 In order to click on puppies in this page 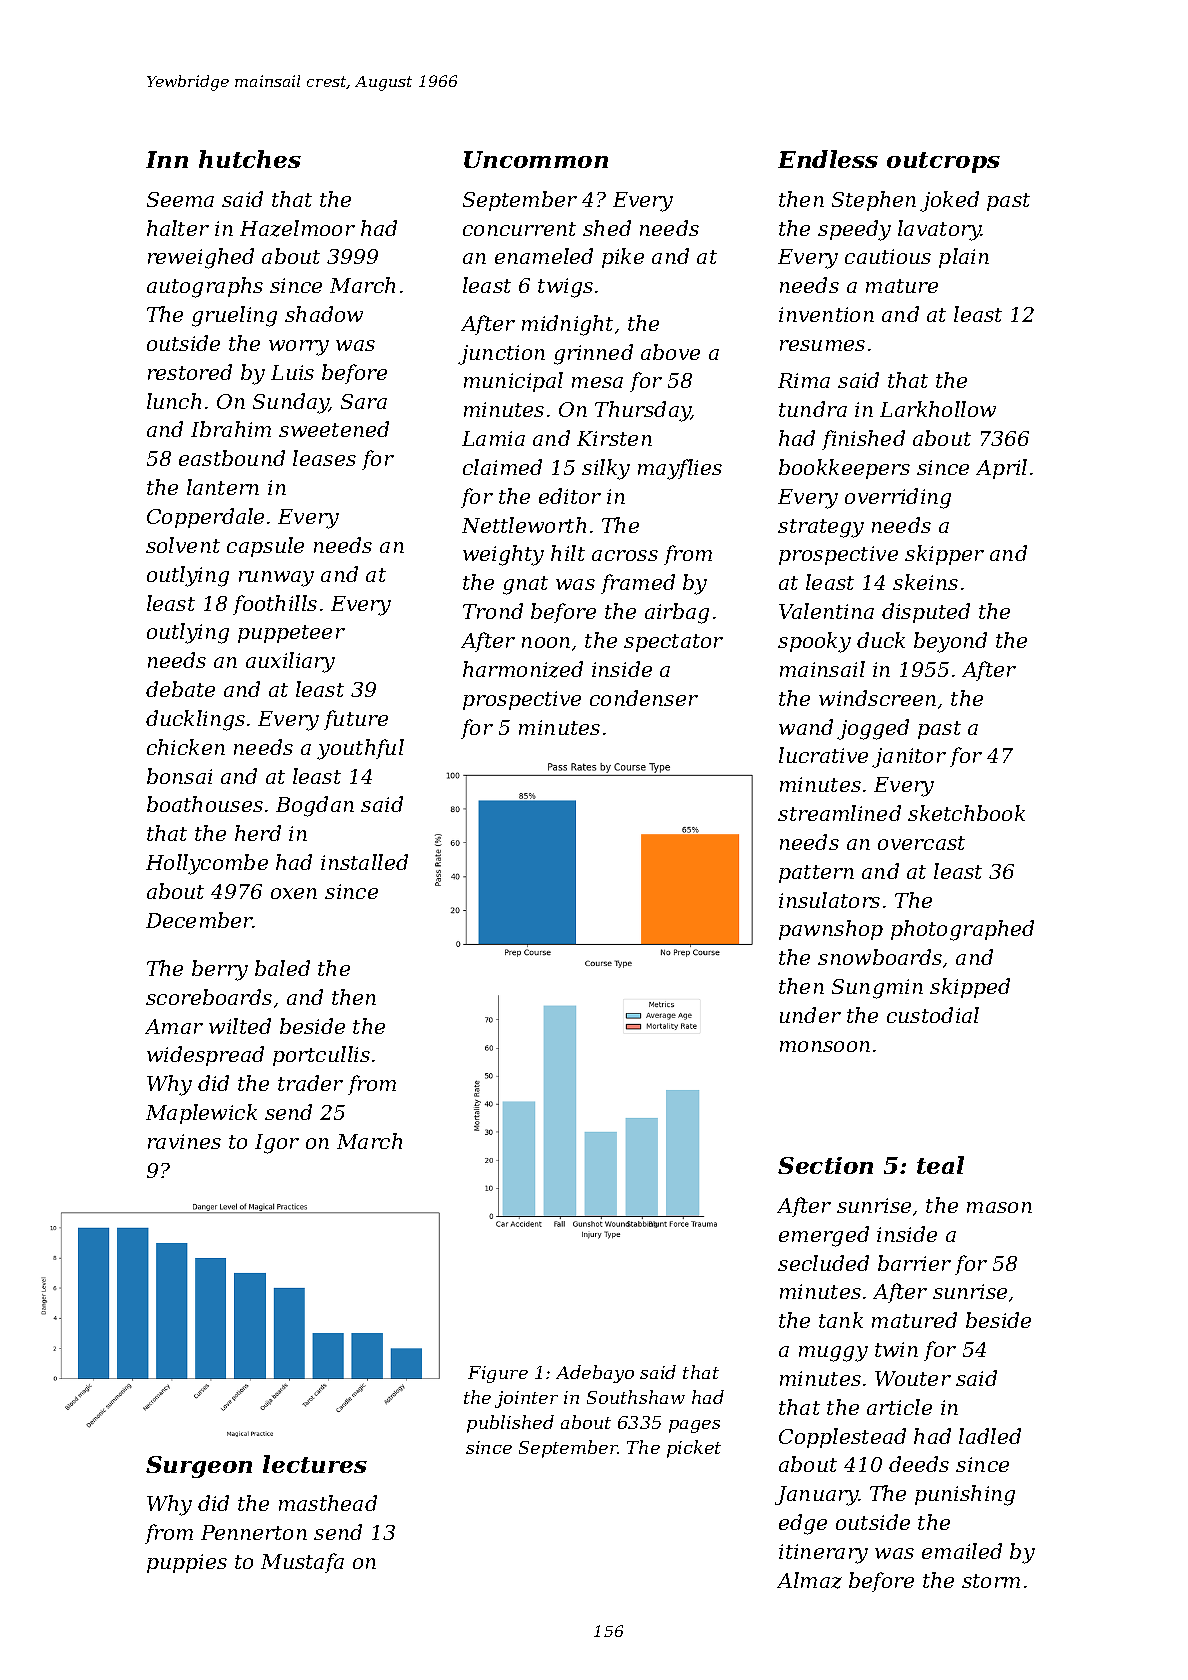, I will do `click(187, 1563)`.
